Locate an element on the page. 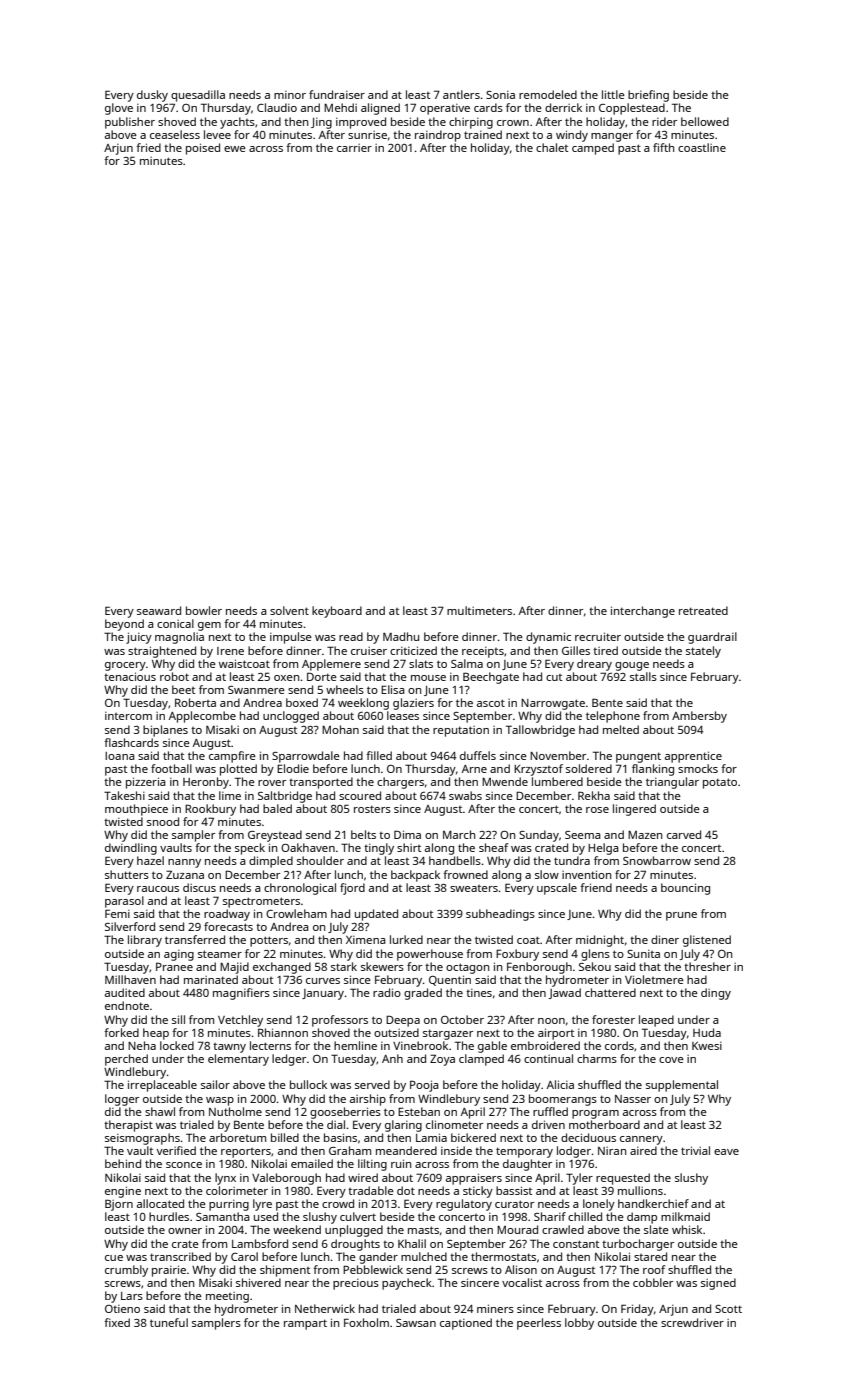 The height and width of the document is (1400, 849). retreated is located at coordinates (703, 610).
